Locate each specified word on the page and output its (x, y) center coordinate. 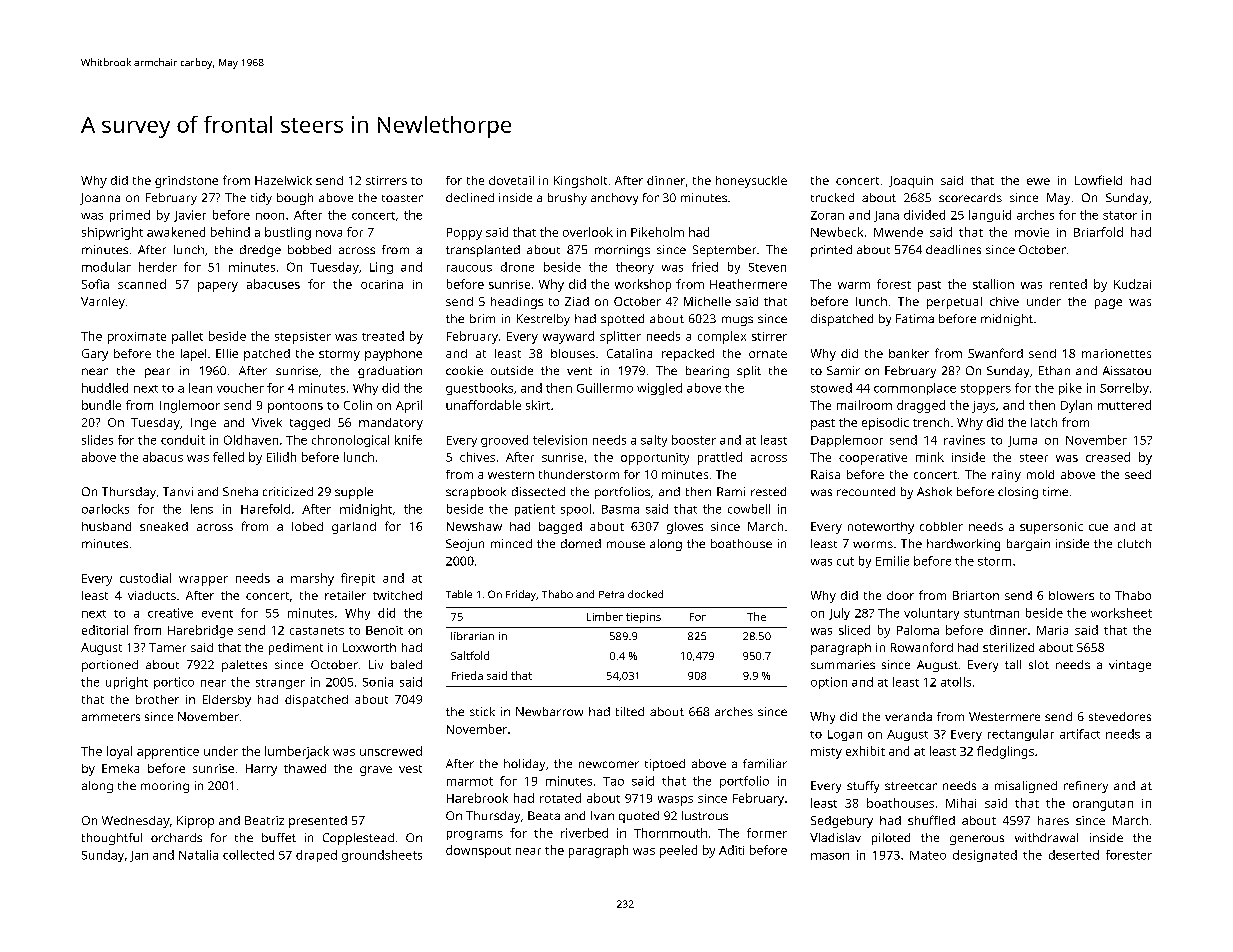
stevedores (1120, 716)
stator (1120, 215)
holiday (524, 765)
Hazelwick (283, 180)
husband (106, 526)
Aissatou (1127, 370)
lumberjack (297, 752)
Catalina (629, 353)
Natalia (198, 855)
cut (845, 561)
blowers (1071, 595)
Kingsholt (580, 182)
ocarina (382, 284)
